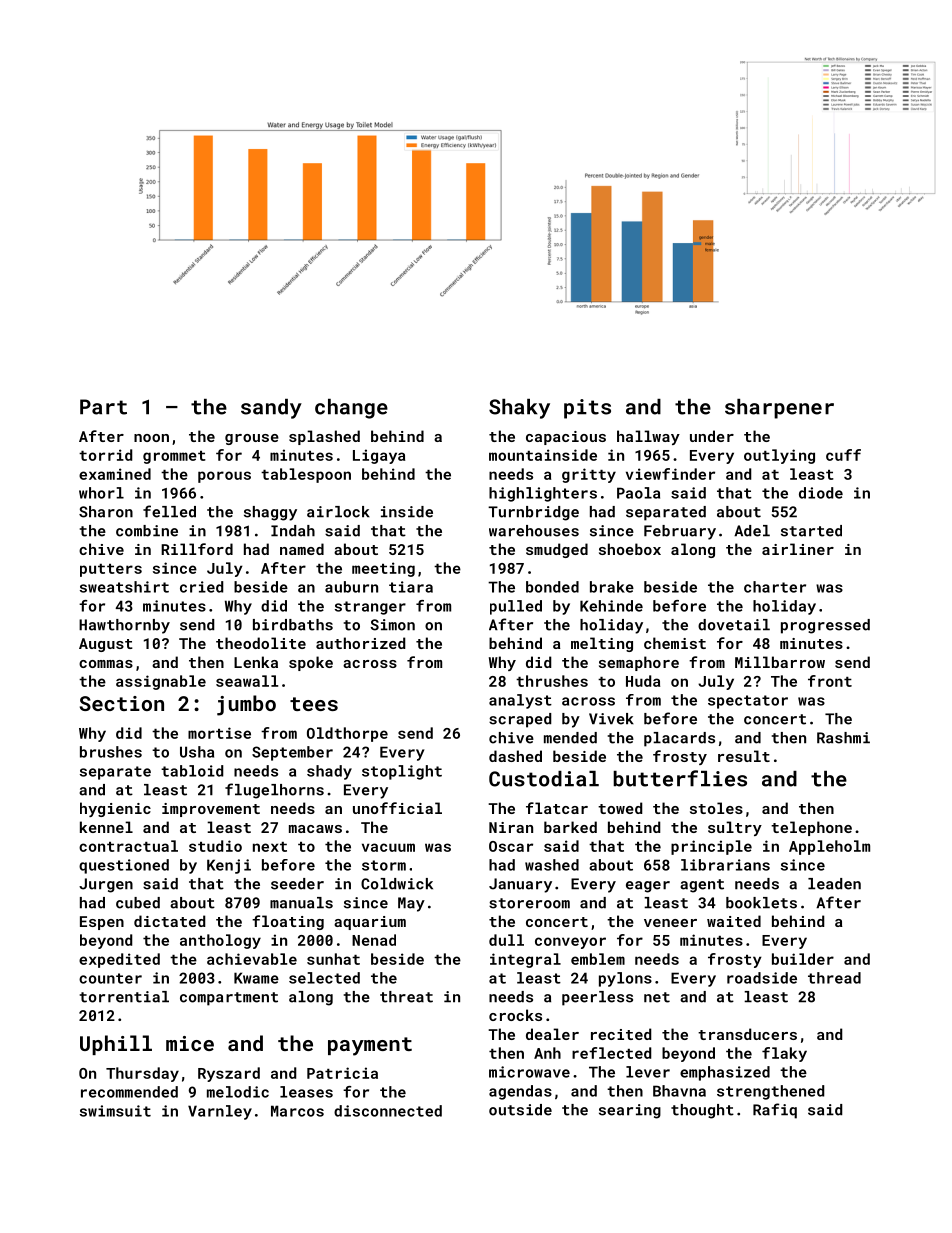 This screenshot has width=952, height=1233. Describe the element at coordinates (598, 959) in the screenshot. I see `emblem` at that location.
